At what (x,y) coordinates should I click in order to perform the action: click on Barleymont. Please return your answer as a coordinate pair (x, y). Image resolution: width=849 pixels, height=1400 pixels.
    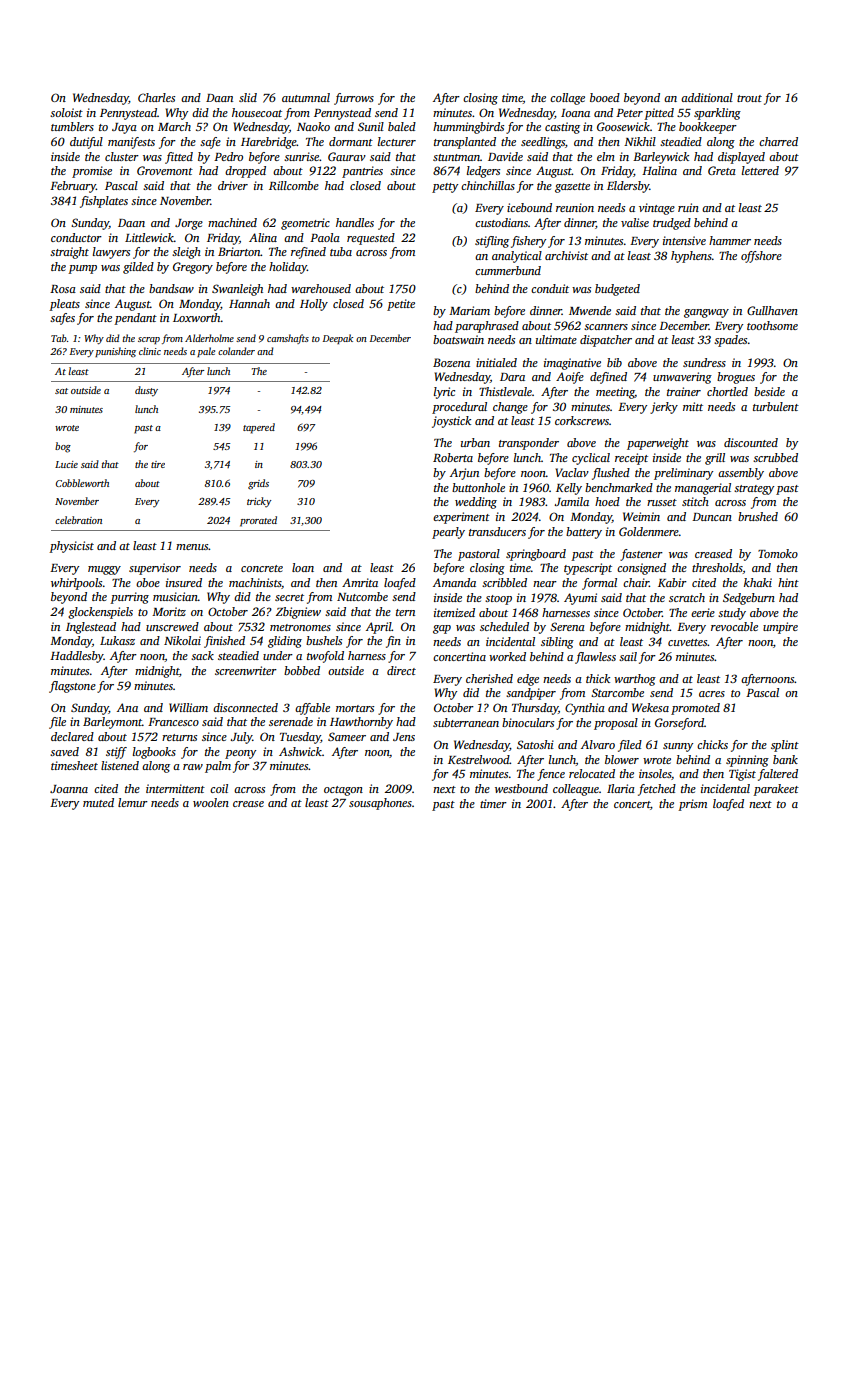
    Looking at the image, I should click on (112, 723).
